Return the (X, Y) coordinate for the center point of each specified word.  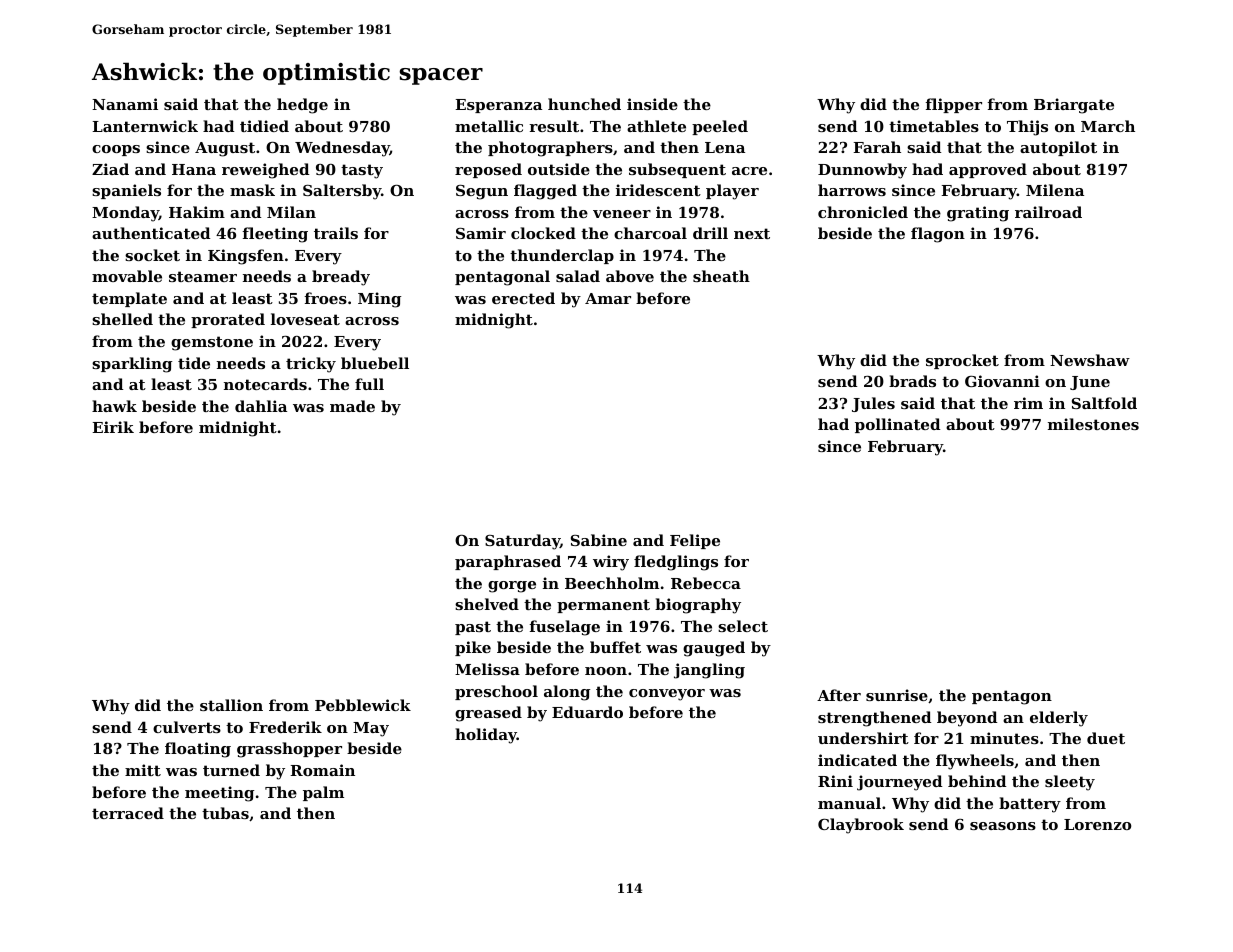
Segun (482, 192)
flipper (954, 105)
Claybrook (861, 826)
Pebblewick (363, 705)
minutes (1004, 738)
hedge (302, 106)
